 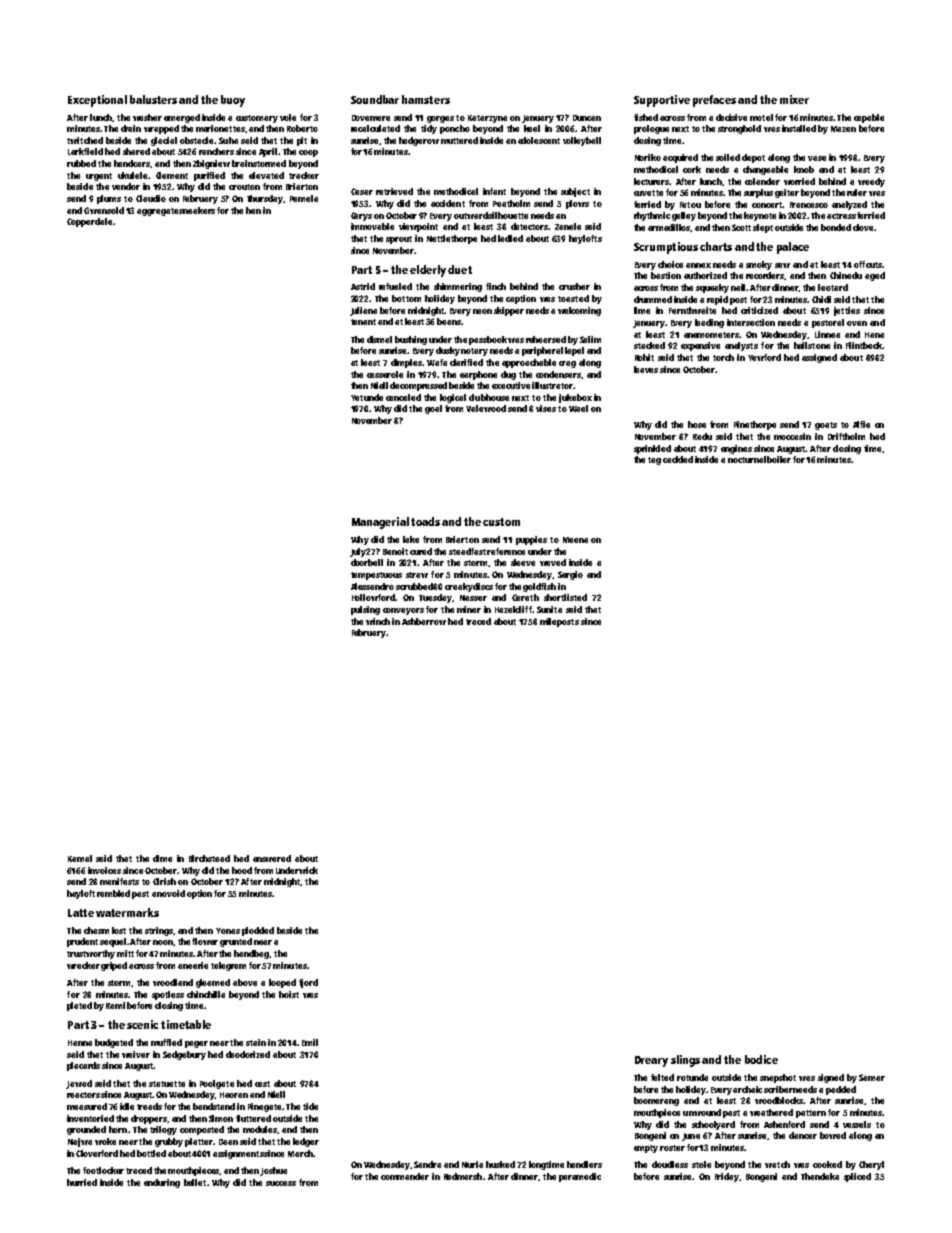 What do you see at coordinates (565, 597) in the screenshot?
I see `shortlisted` at bounding box center [565, 597].
